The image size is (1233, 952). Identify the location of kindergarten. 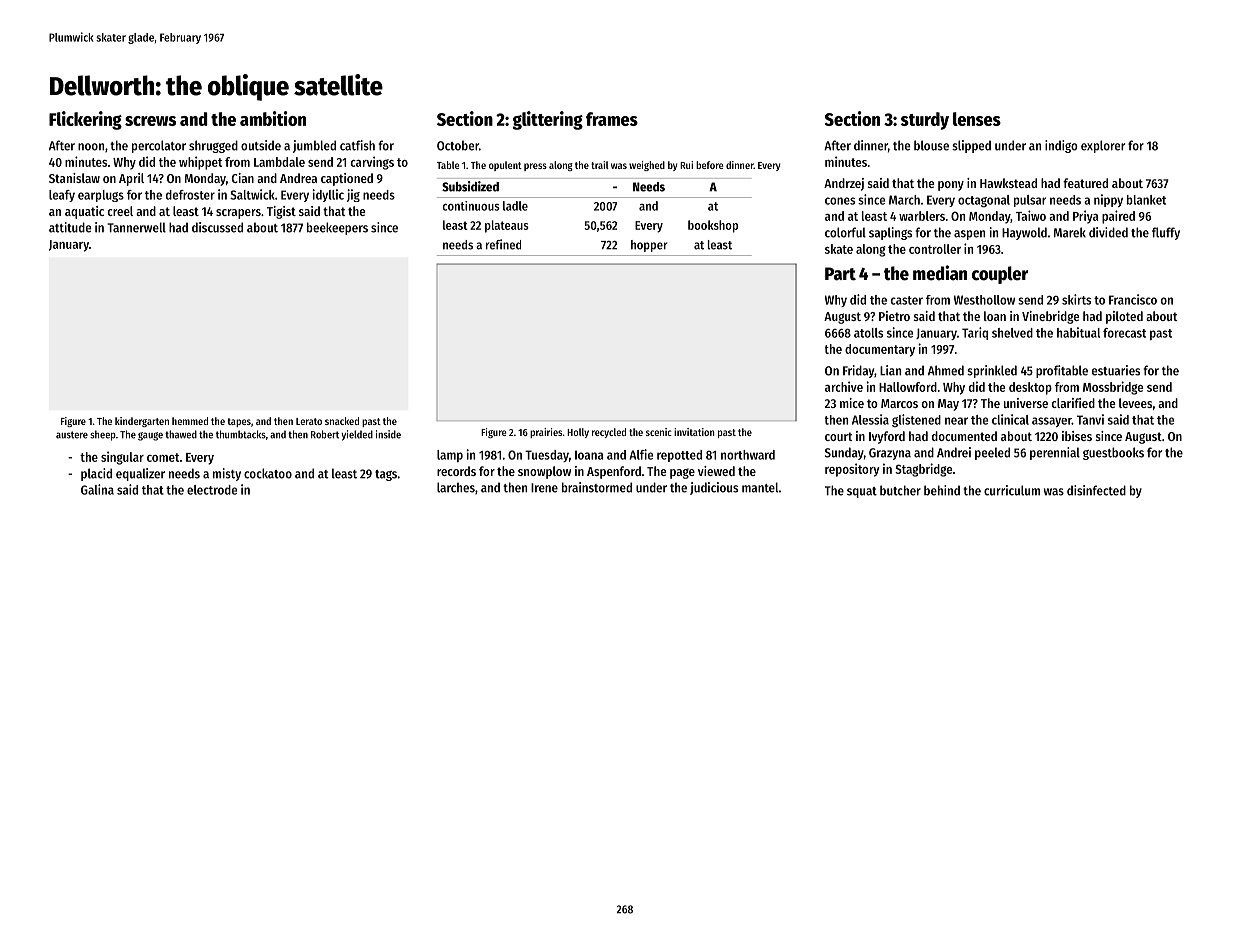
(142, 422).
